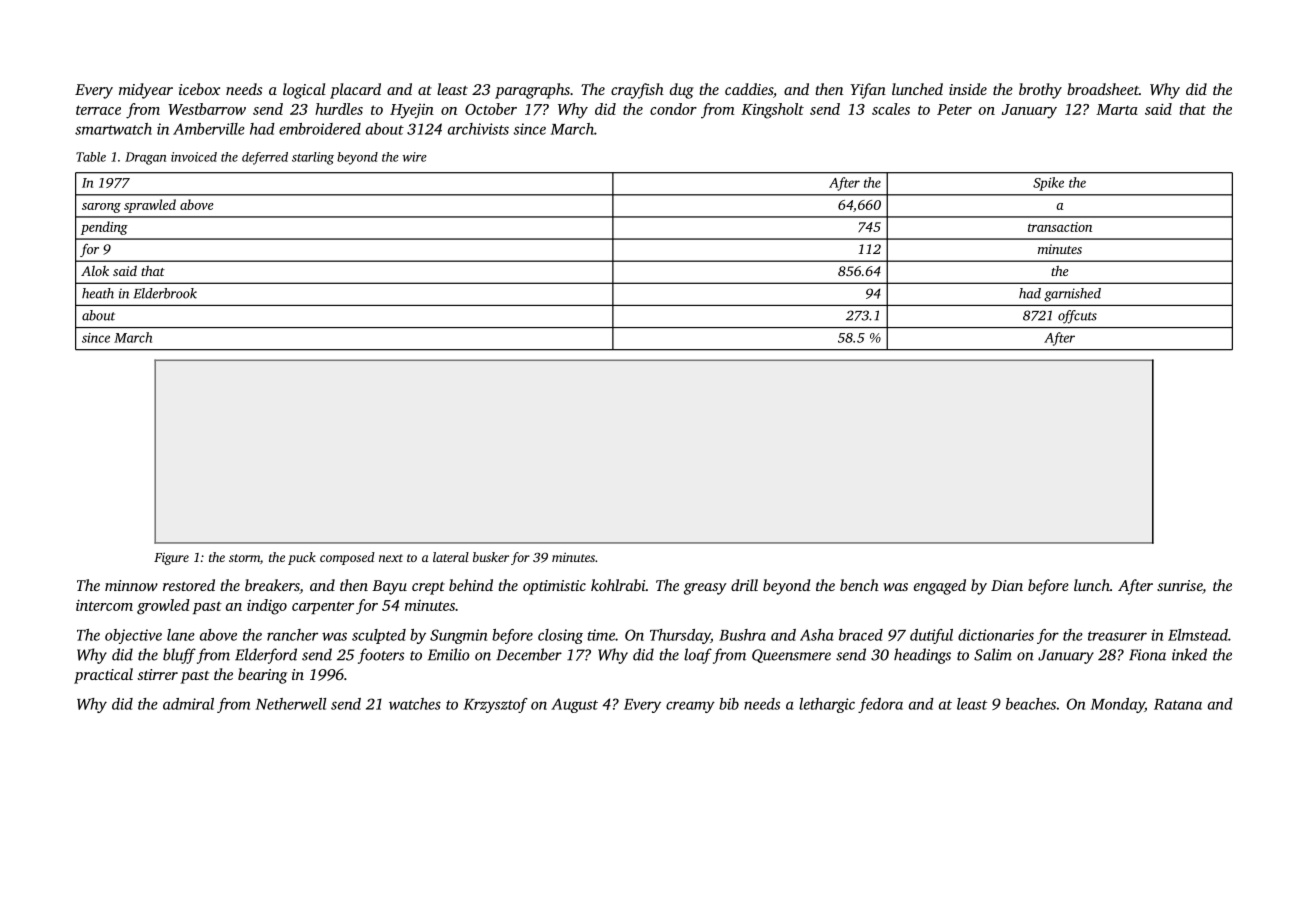 This image has height=924, width=1308. Describe the element at coordinates (171, 558) in the image. I see `Figure` at that location.
